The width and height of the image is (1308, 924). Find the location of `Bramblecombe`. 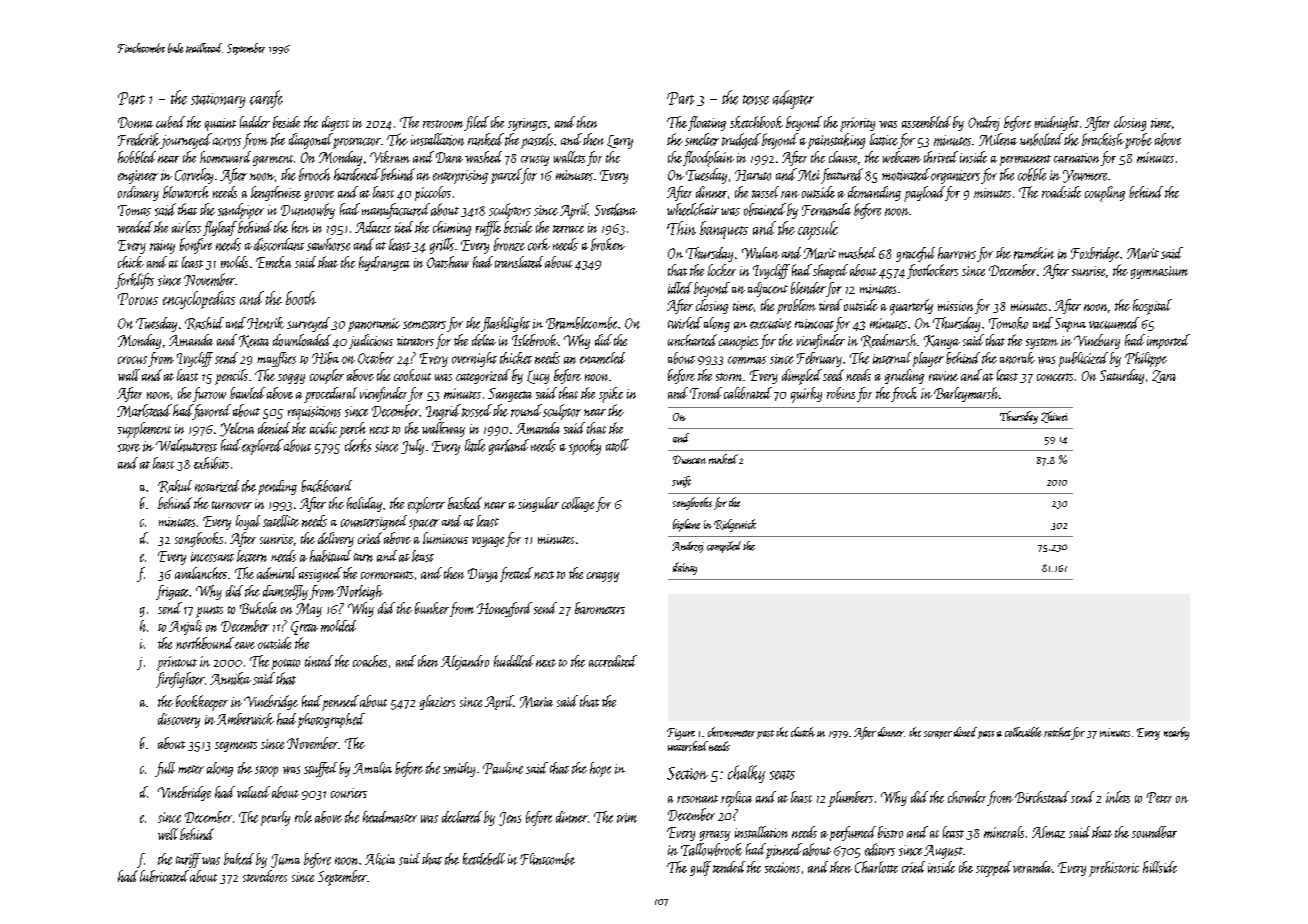

Bramblecombe is located at coordinates (581, 323).
